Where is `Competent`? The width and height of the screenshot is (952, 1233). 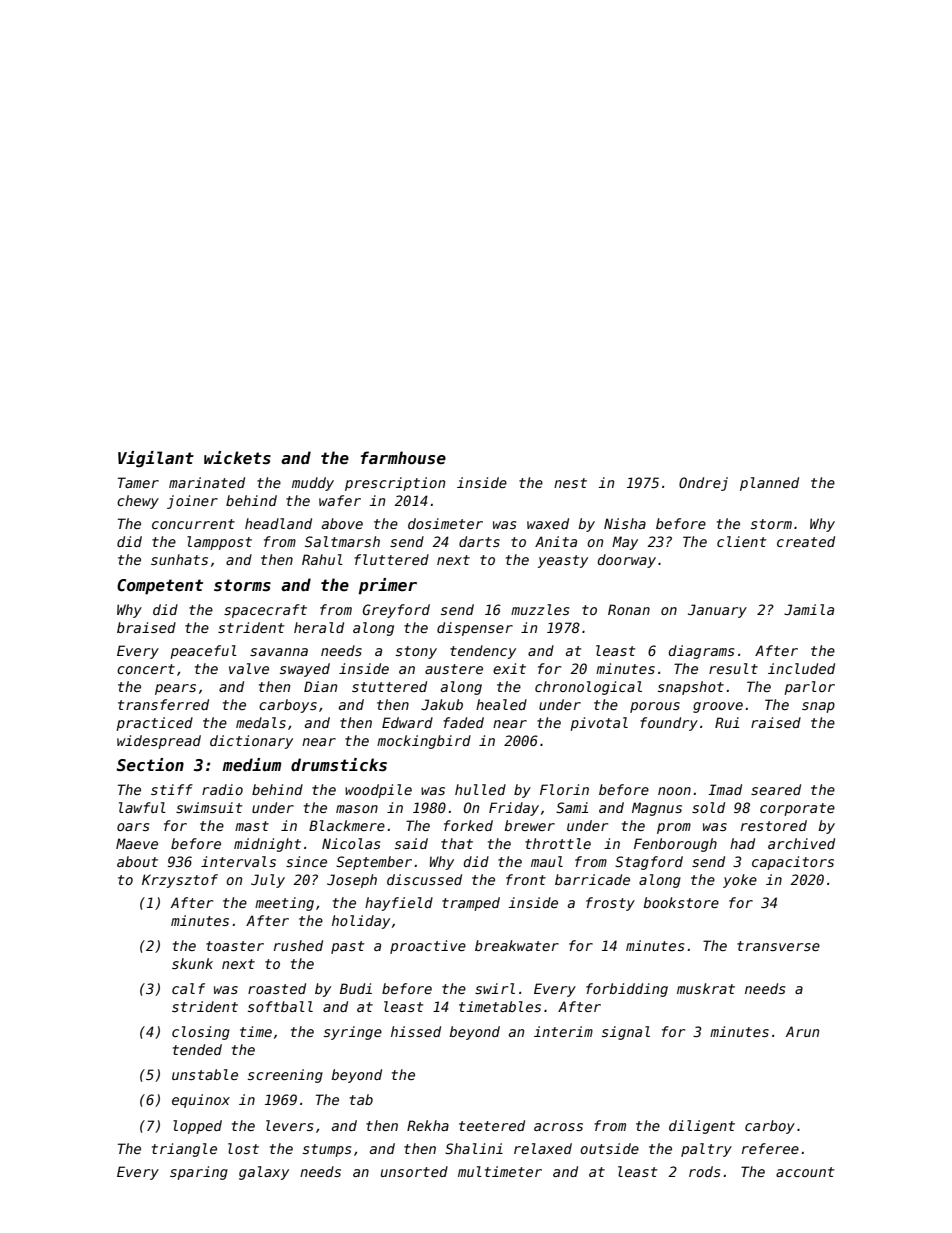
Competent is located at coordinates (160, 587).
